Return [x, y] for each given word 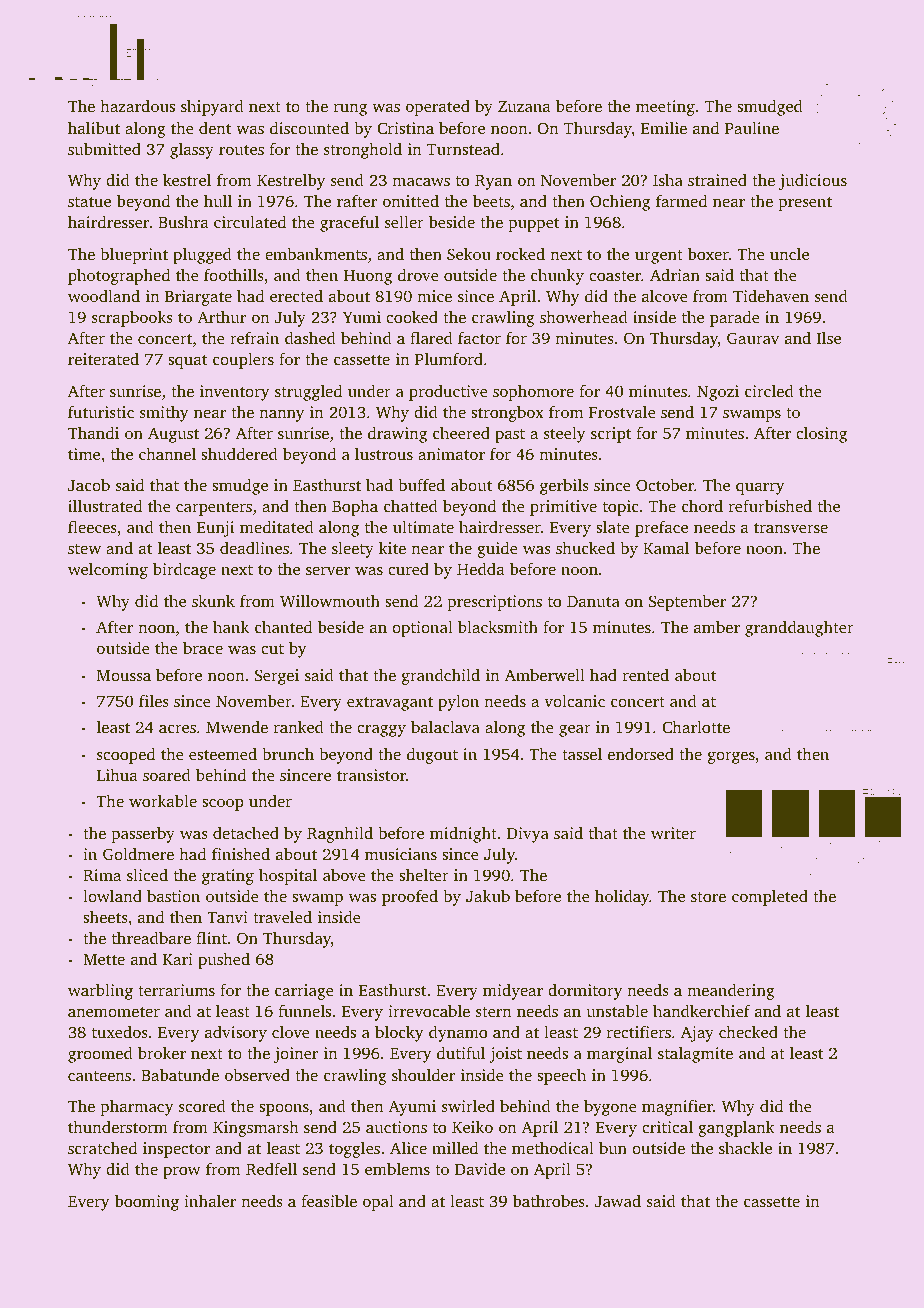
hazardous [137, 105]
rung [350, 110]
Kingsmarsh [256, 1129]
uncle [789, 254]
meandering [731, 992]
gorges [731, 758]
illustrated [105, 505]
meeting [665, 108]
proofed [410, 897]
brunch [288, 753]
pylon [458, 702]
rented [646, 674]
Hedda [481, 569]
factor [479, 337]
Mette [104, 959]
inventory [235, 393]
